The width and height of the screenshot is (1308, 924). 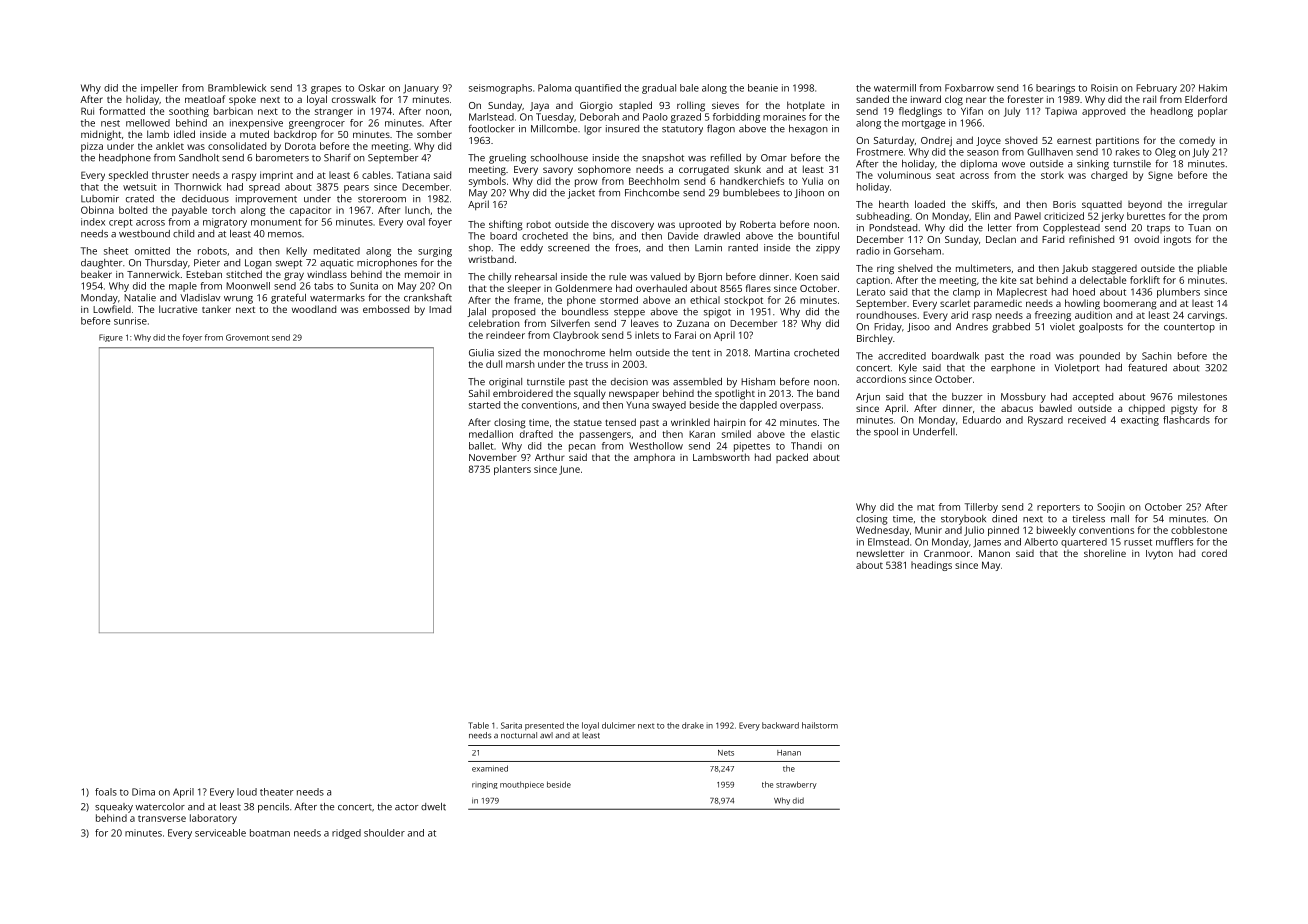 What do you see at coordinates (994, 553) in the screenshot?
I see `Manon` at bounding box center [994, 553].
